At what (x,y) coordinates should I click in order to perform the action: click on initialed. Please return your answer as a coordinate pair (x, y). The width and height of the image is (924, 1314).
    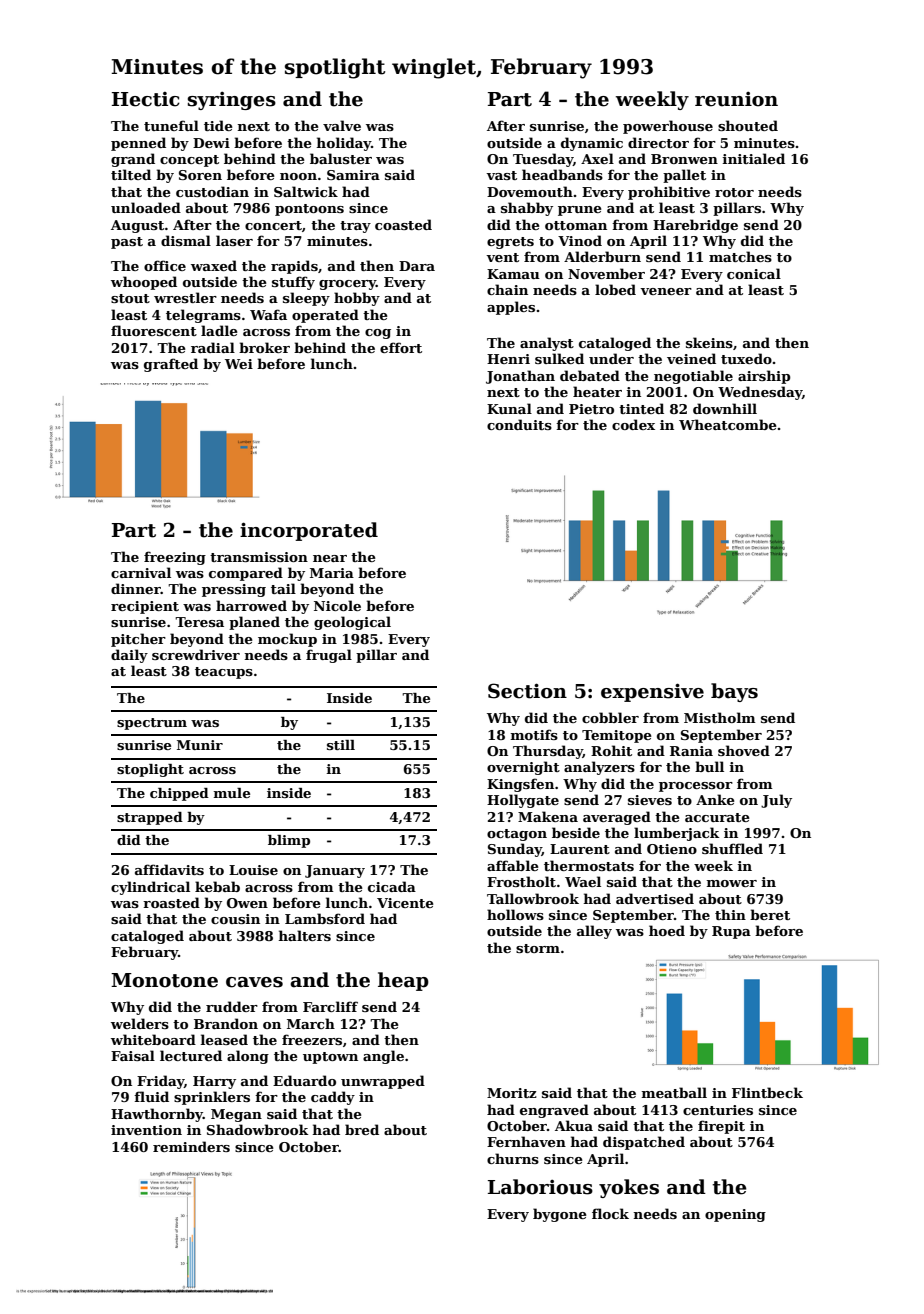
    Looking at the image, I should click on (753, 158).
